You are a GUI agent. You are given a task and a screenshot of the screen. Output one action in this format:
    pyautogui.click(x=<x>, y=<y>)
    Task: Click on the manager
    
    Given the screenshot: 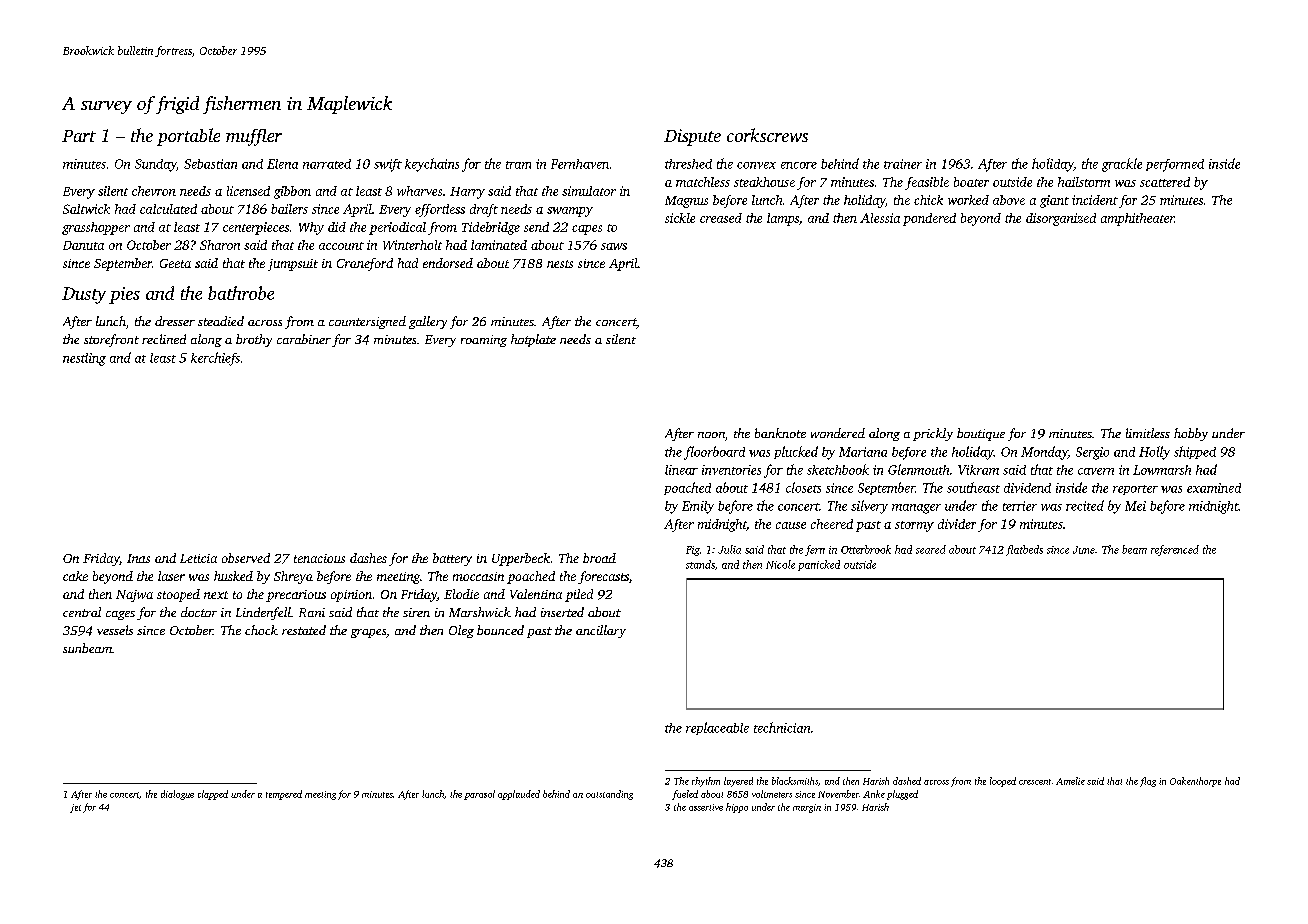 What is the action you would take?
    pyautogui.click(x=916, y=509)
